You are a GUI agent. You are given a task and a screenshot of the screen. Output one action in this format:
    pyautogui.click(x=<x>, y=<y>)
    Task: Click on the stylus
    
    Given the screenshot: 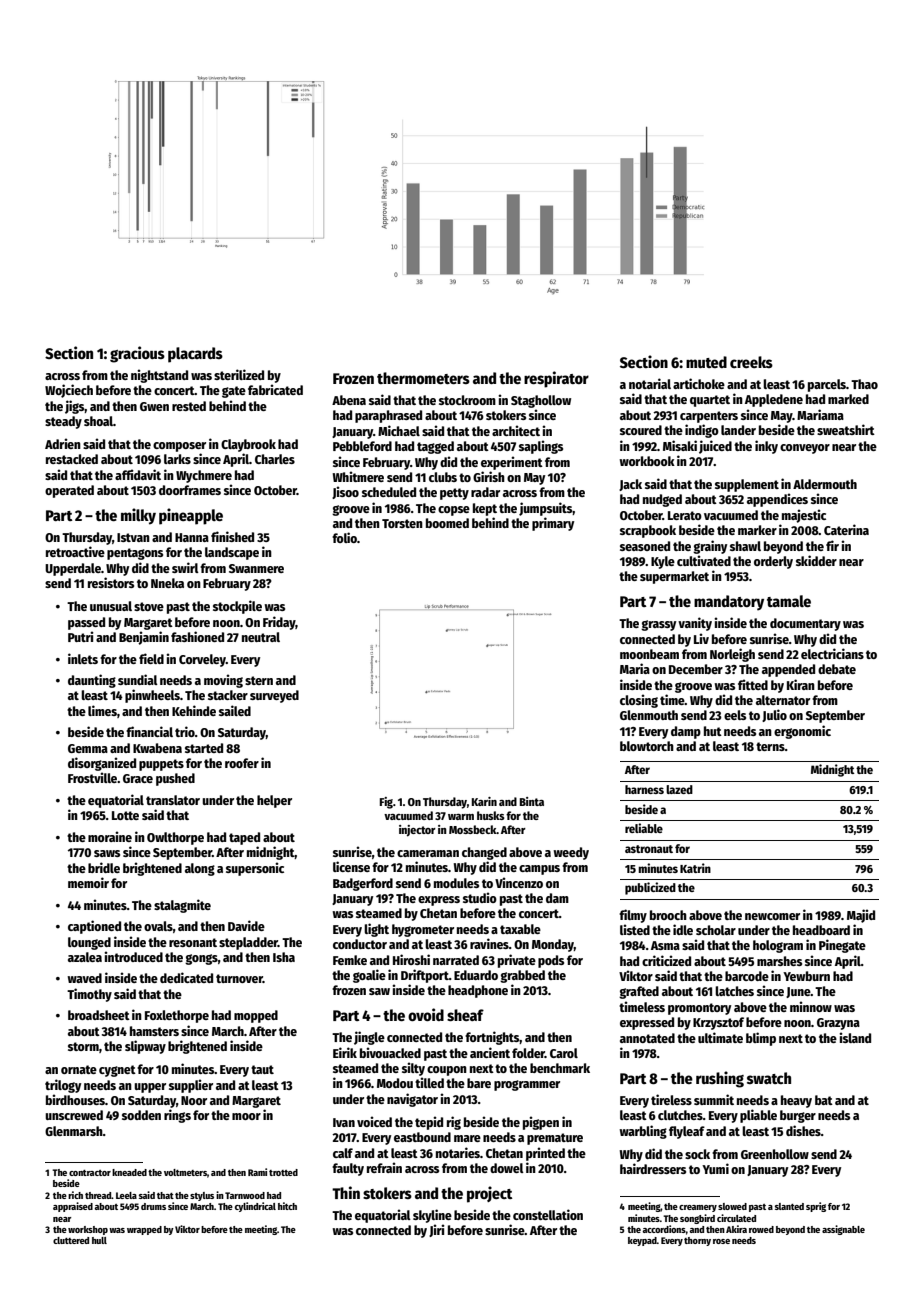 What is the action you would take?
    pyautogui.click(x=202, y=1196)
